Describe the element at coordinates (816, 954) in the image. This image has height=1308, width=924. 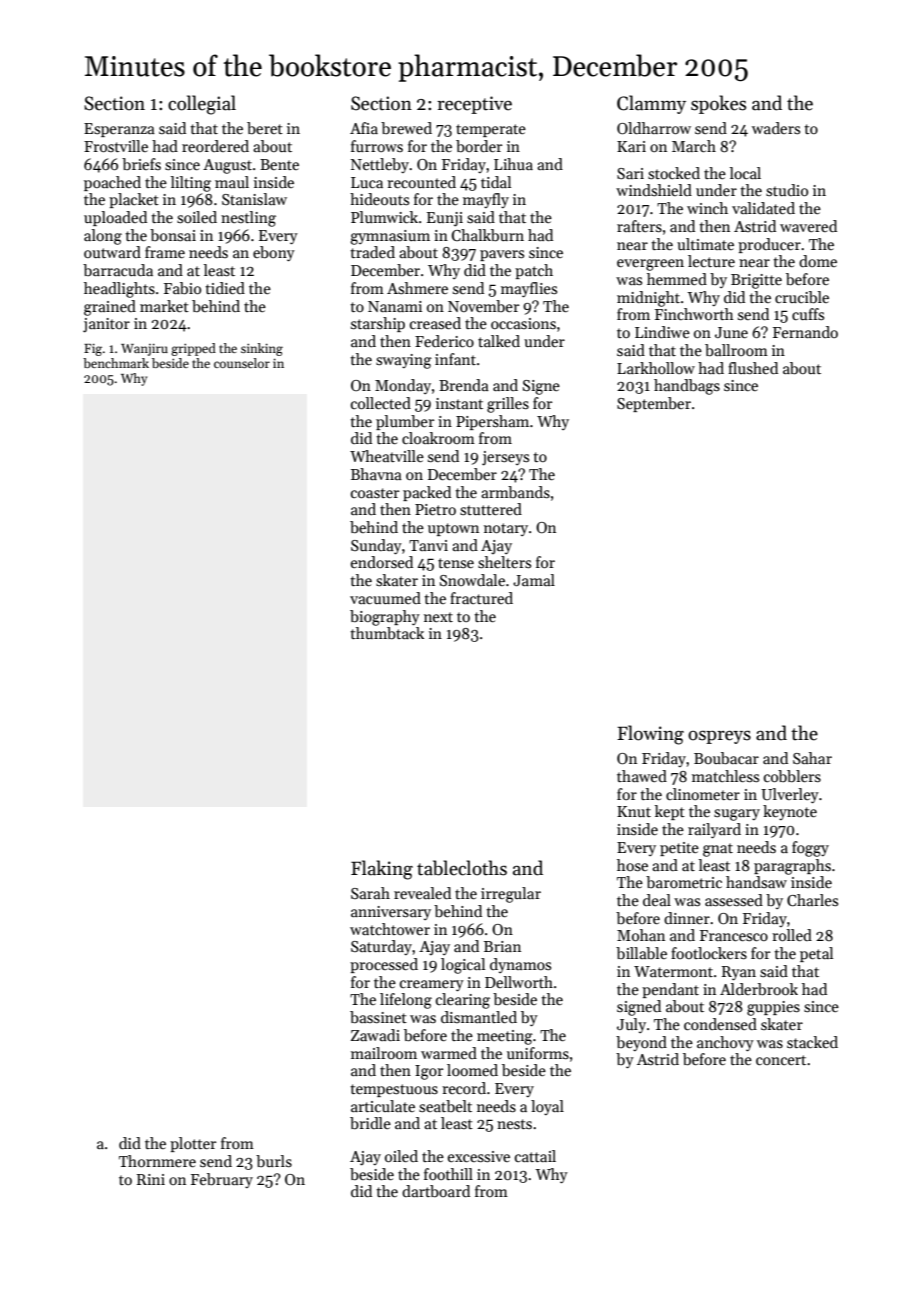
I see `petal` at that location.
